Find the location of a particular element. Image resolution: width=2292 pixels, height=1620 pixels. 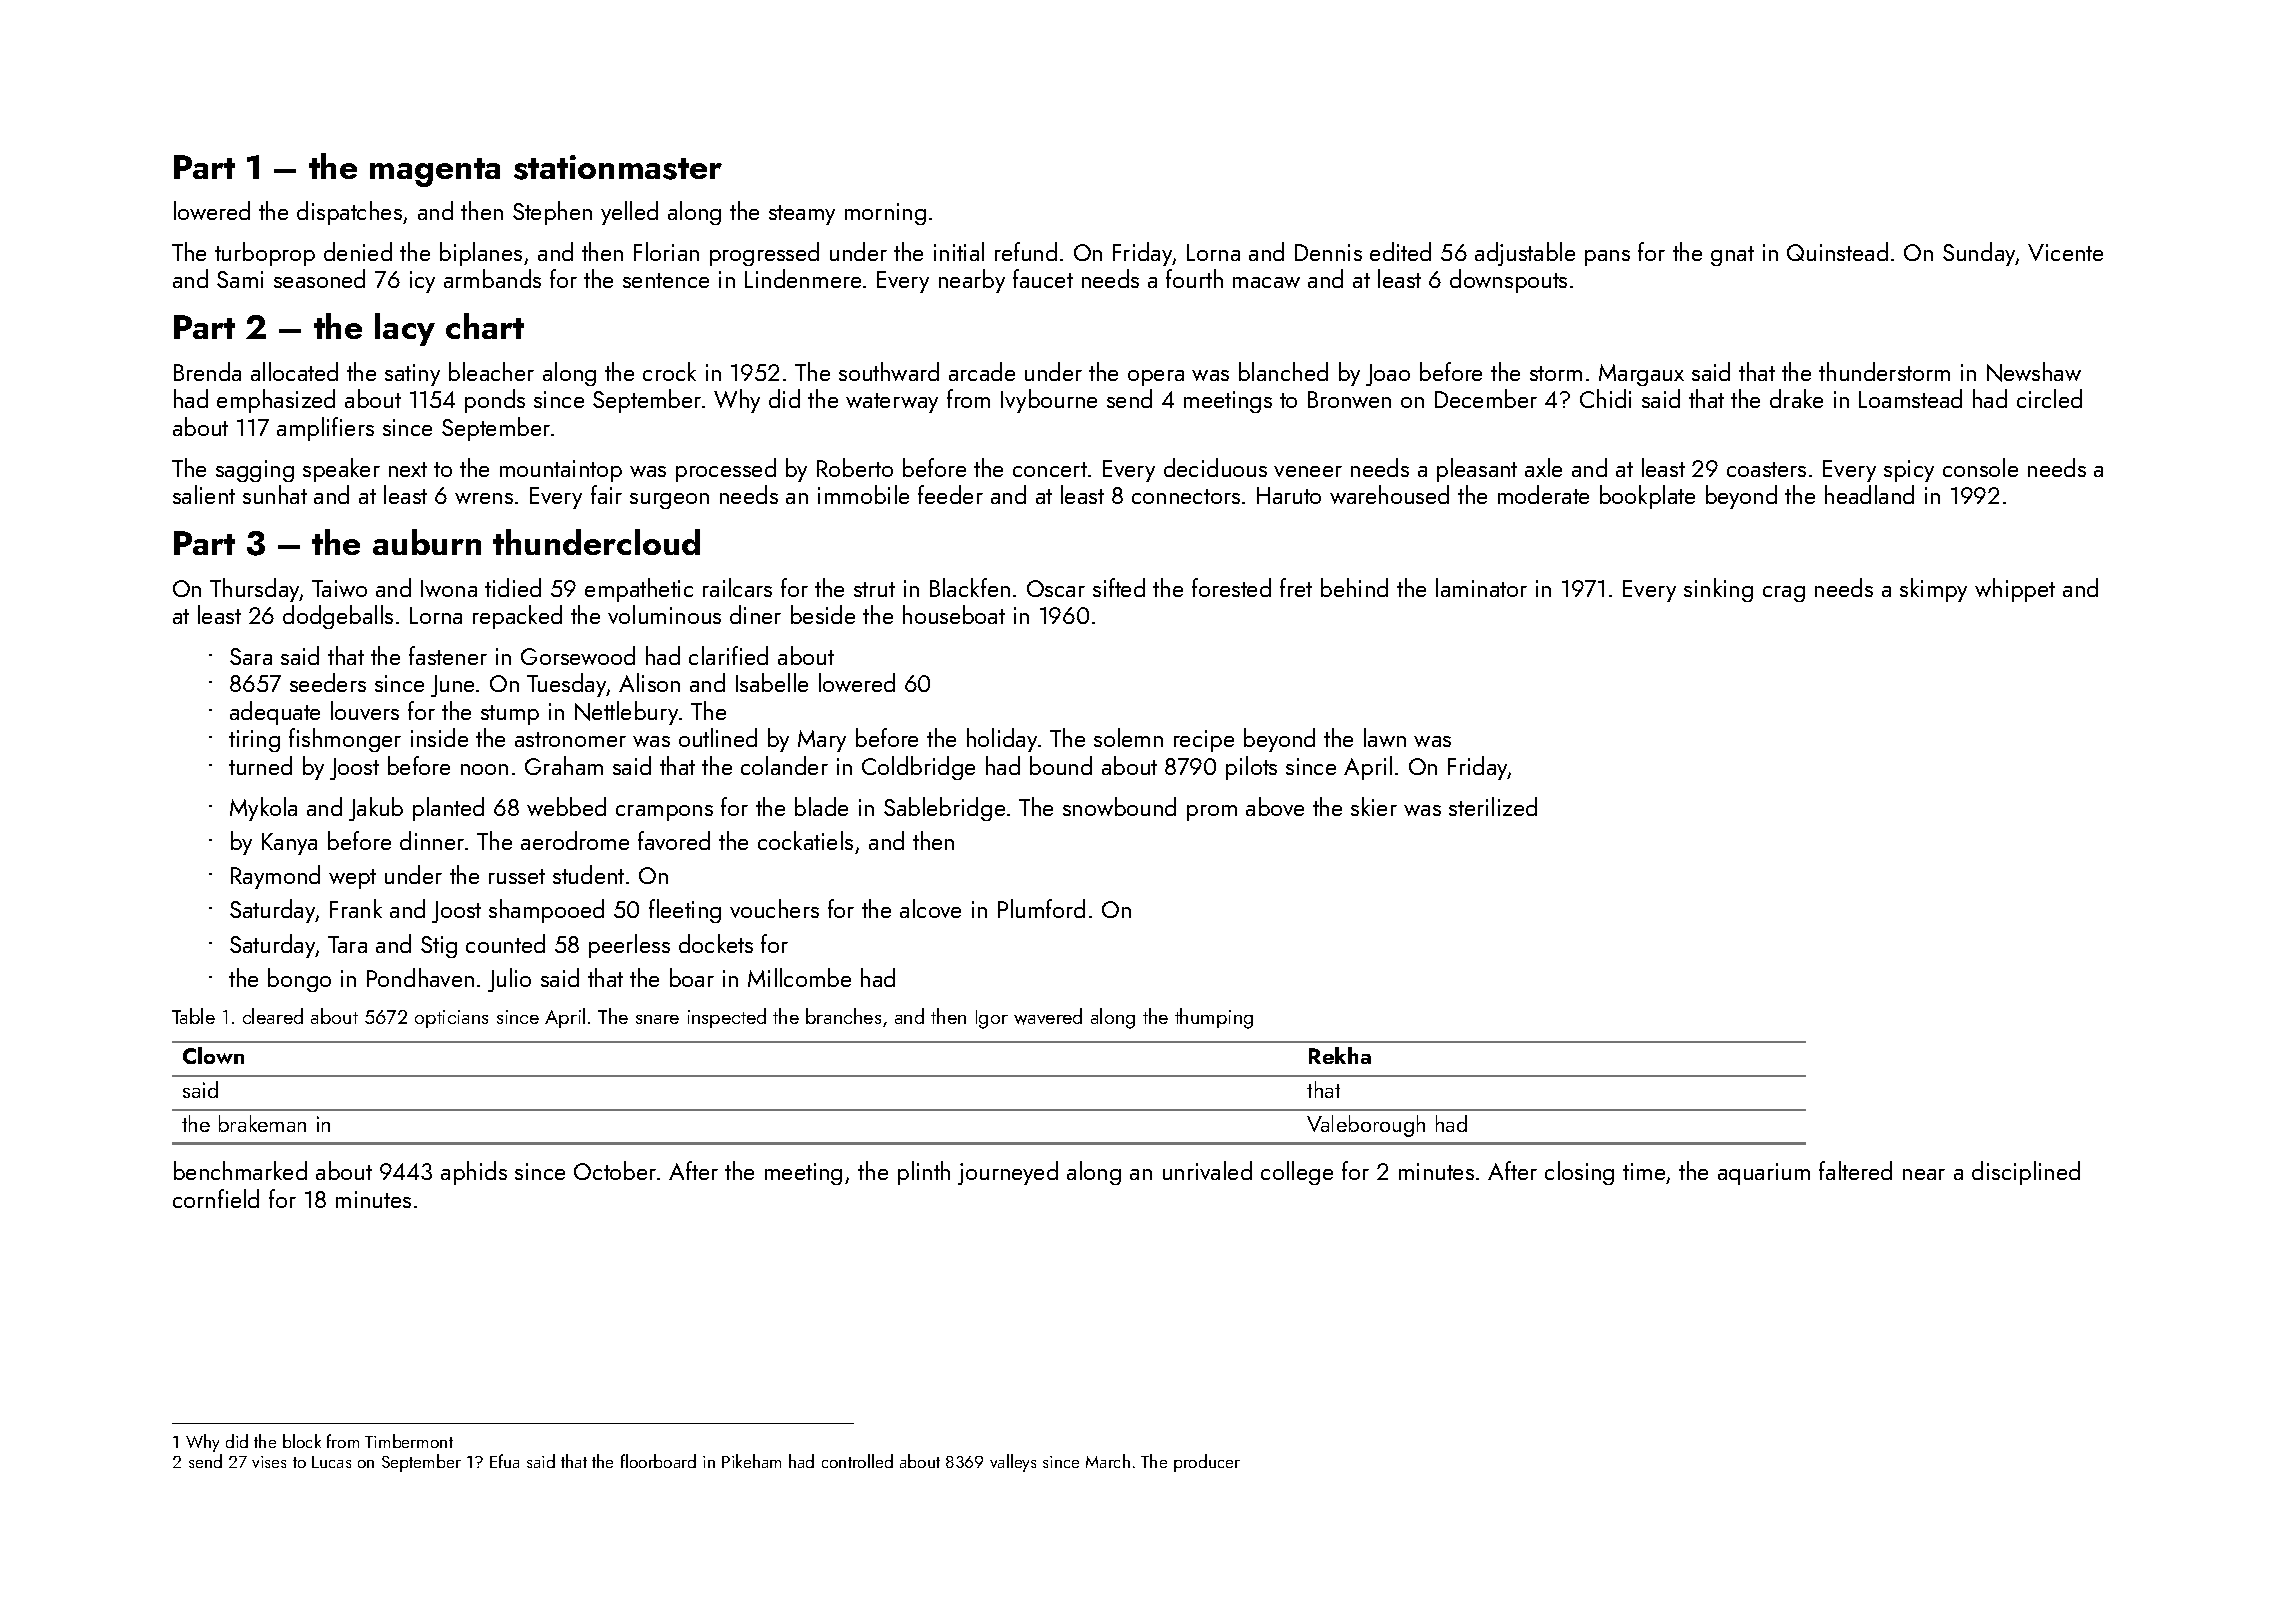

magenta is located at coordinates (435, 172).
